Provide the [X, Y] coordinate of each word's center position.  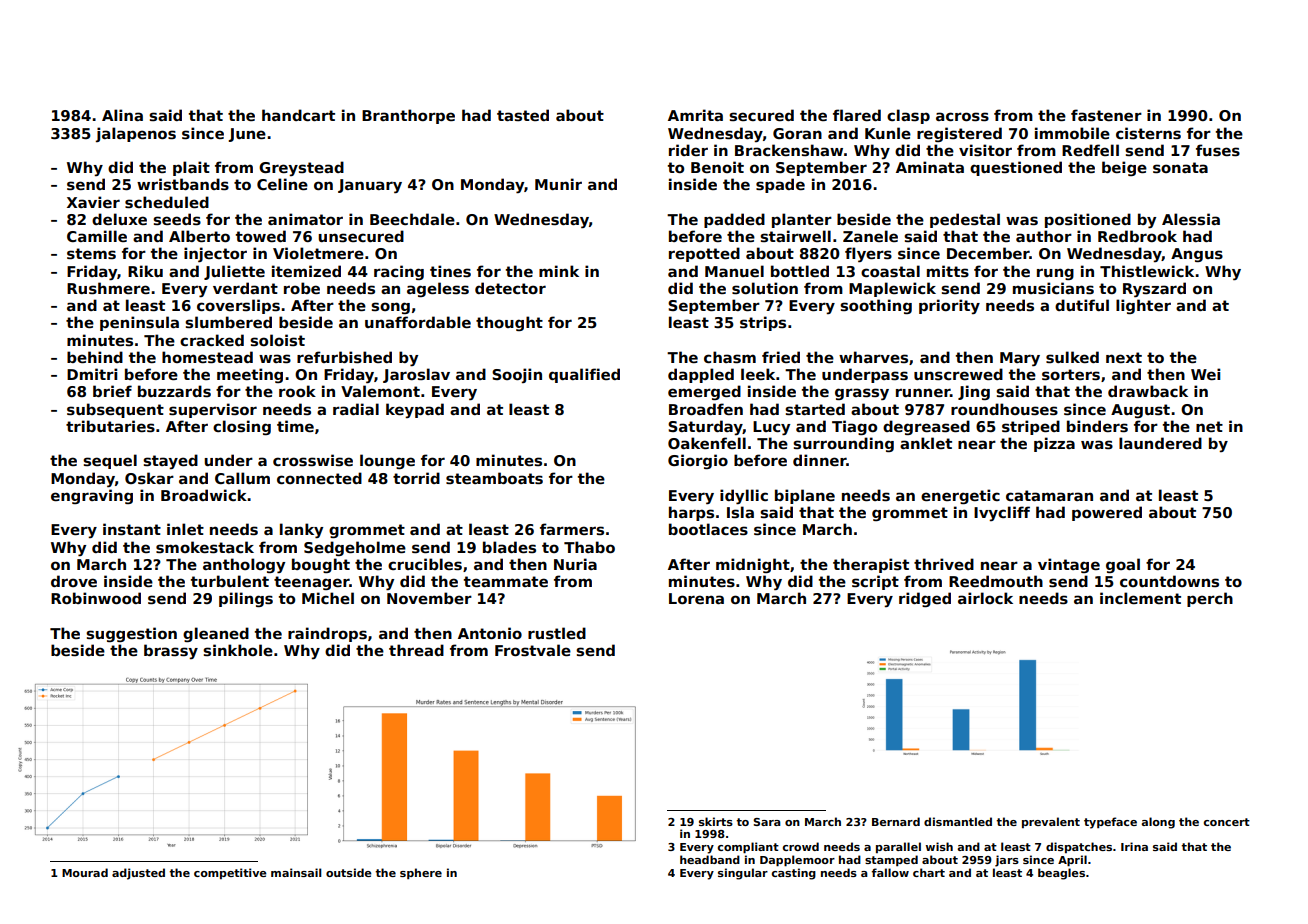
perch [1210, 599]
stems [91, 254]
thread [416, 650]
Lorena [696, 598]
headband [710, 859]
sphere [421, 873]
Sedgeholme [355, 548]
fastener [1106, 115]
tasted [523, 115]
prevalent [1051, 822]
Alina [122, 115]
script [875, 582]
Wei [1205, 374]
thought [509, 323]
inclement [1140, 598]
